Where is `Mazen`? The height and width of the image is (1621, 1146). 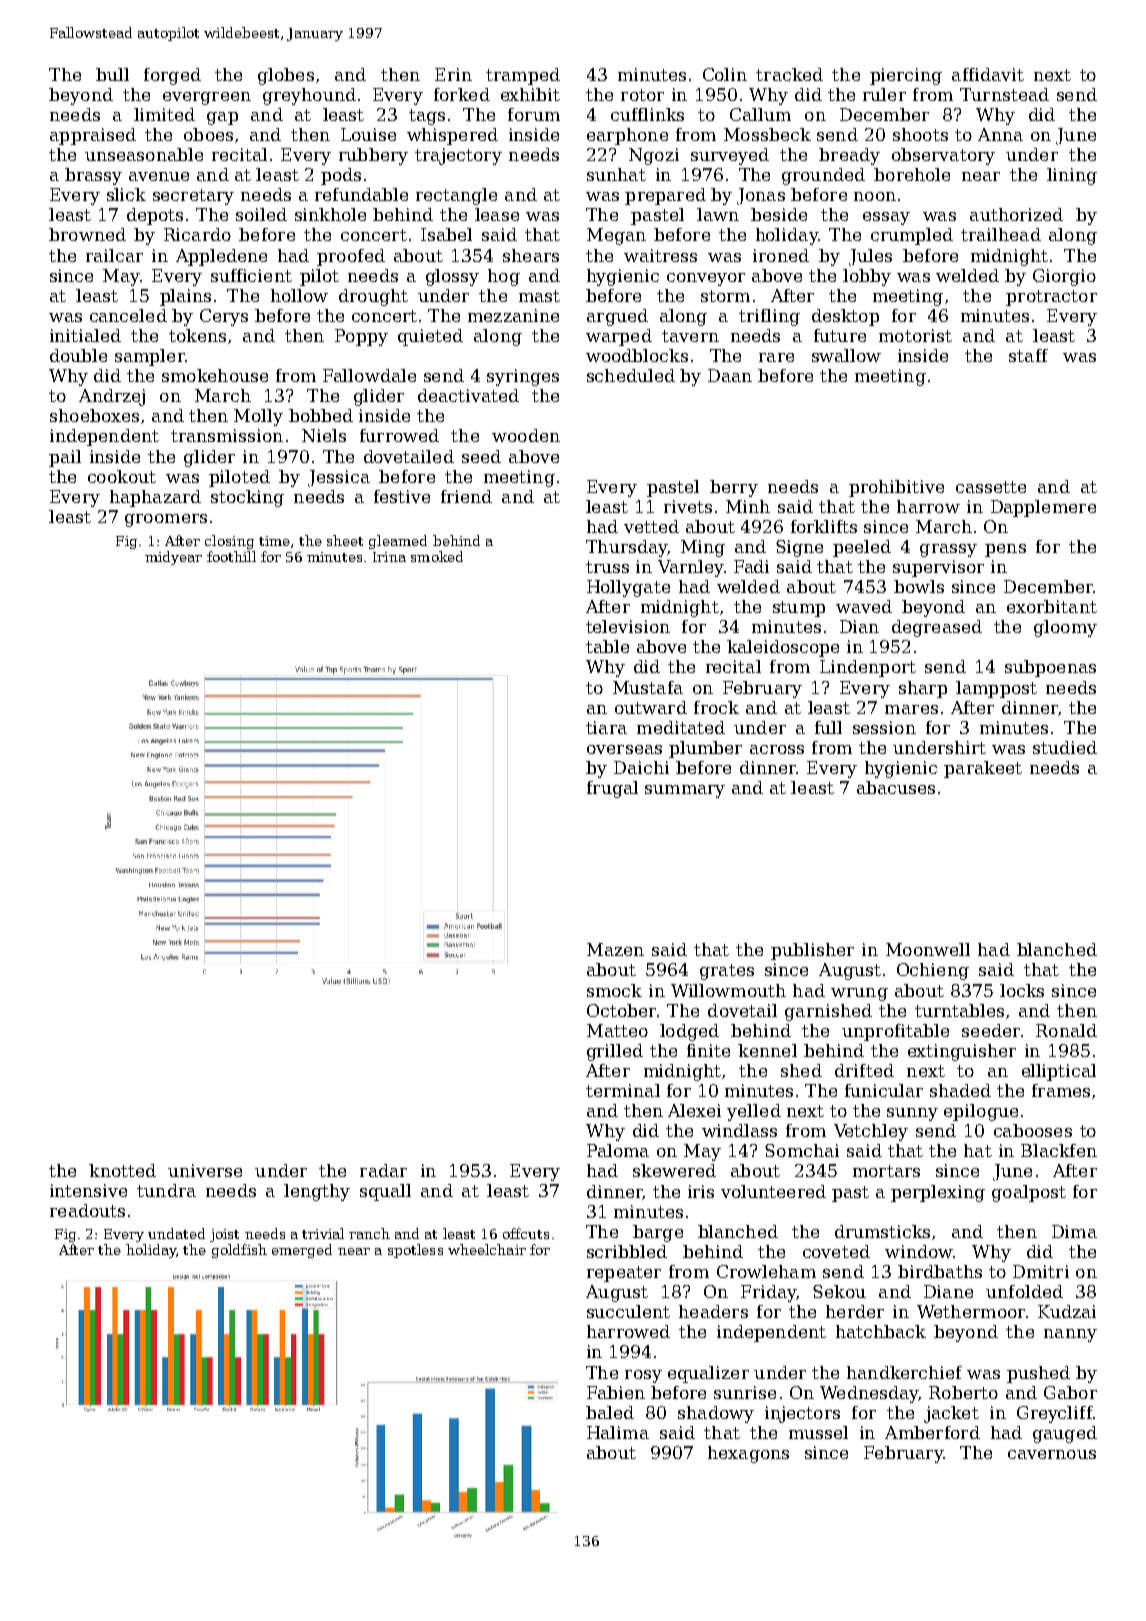 Mazen is located at coordinates (615, 949).
